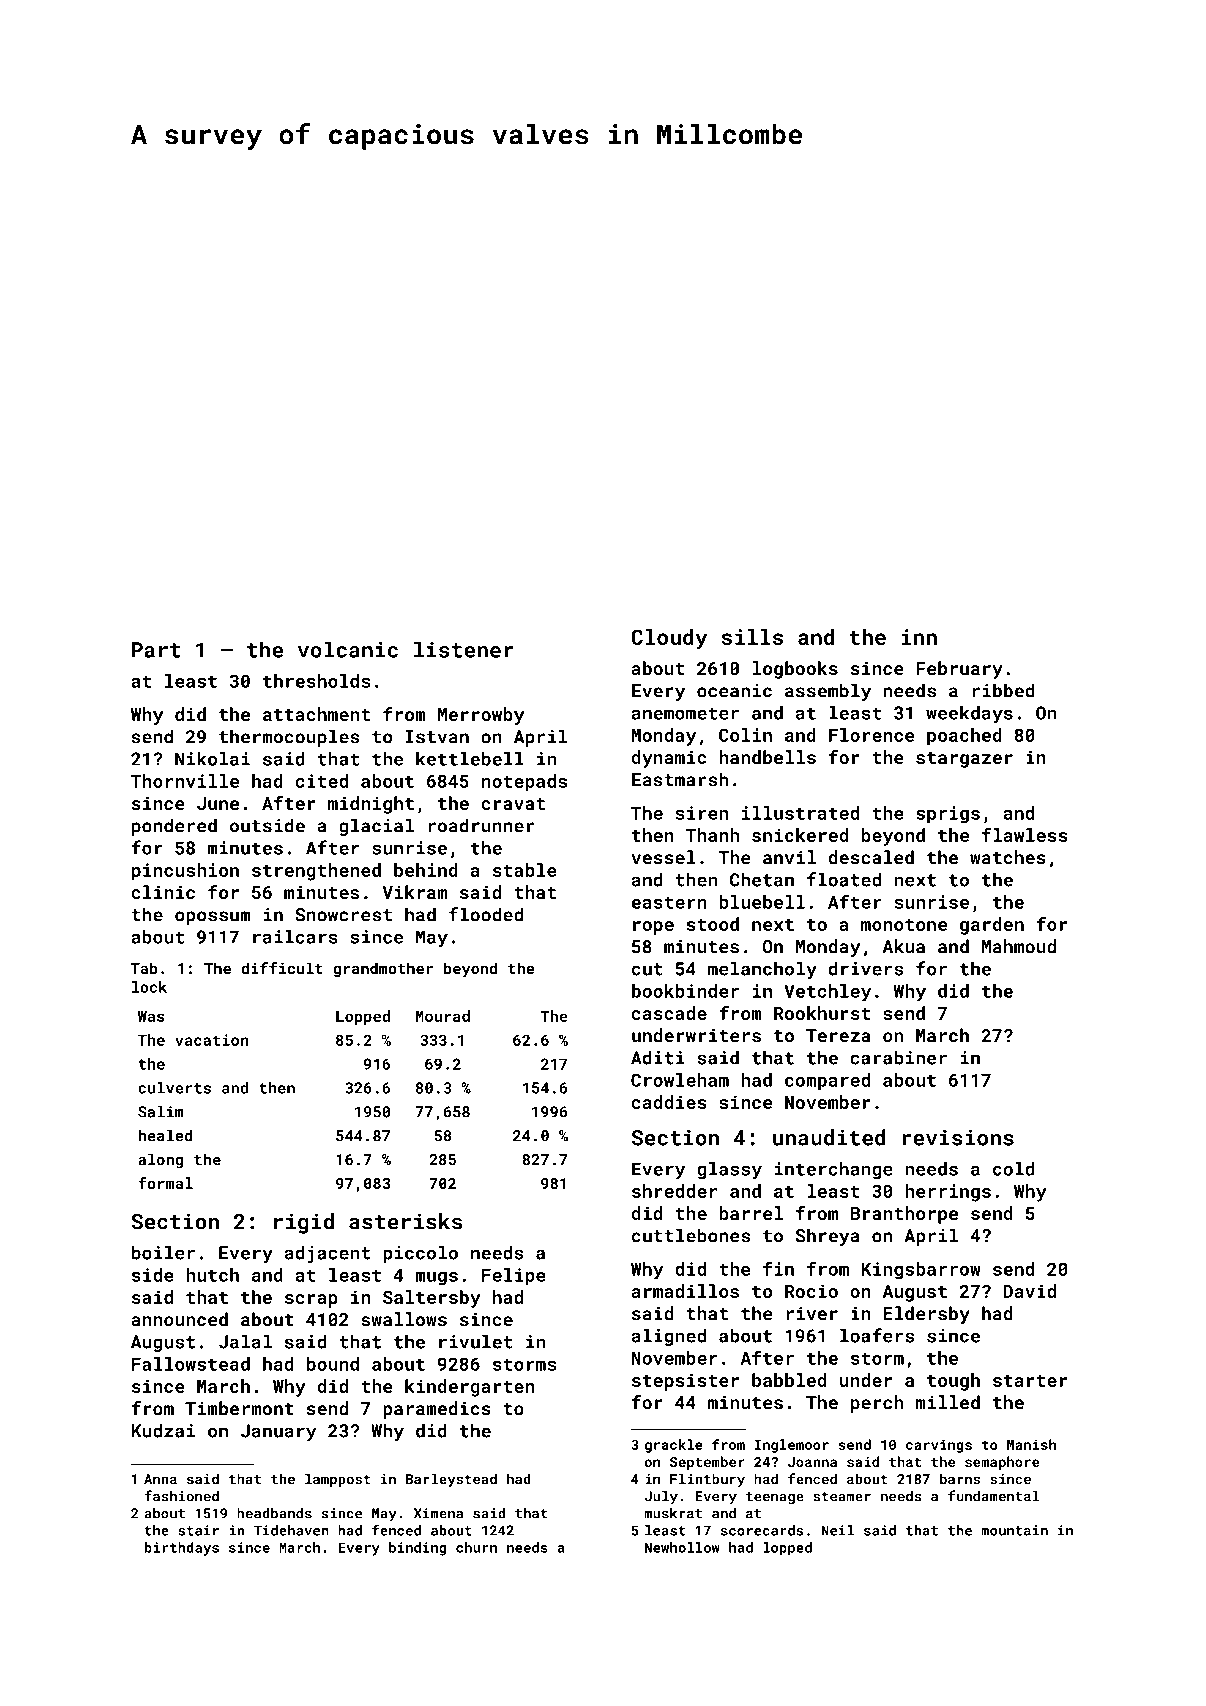 This screenshot has width=1206, height=1706. What do you see at coordinates (156, 650) in the screenshot?
I see `Part` at bounding box center [156, 650].
